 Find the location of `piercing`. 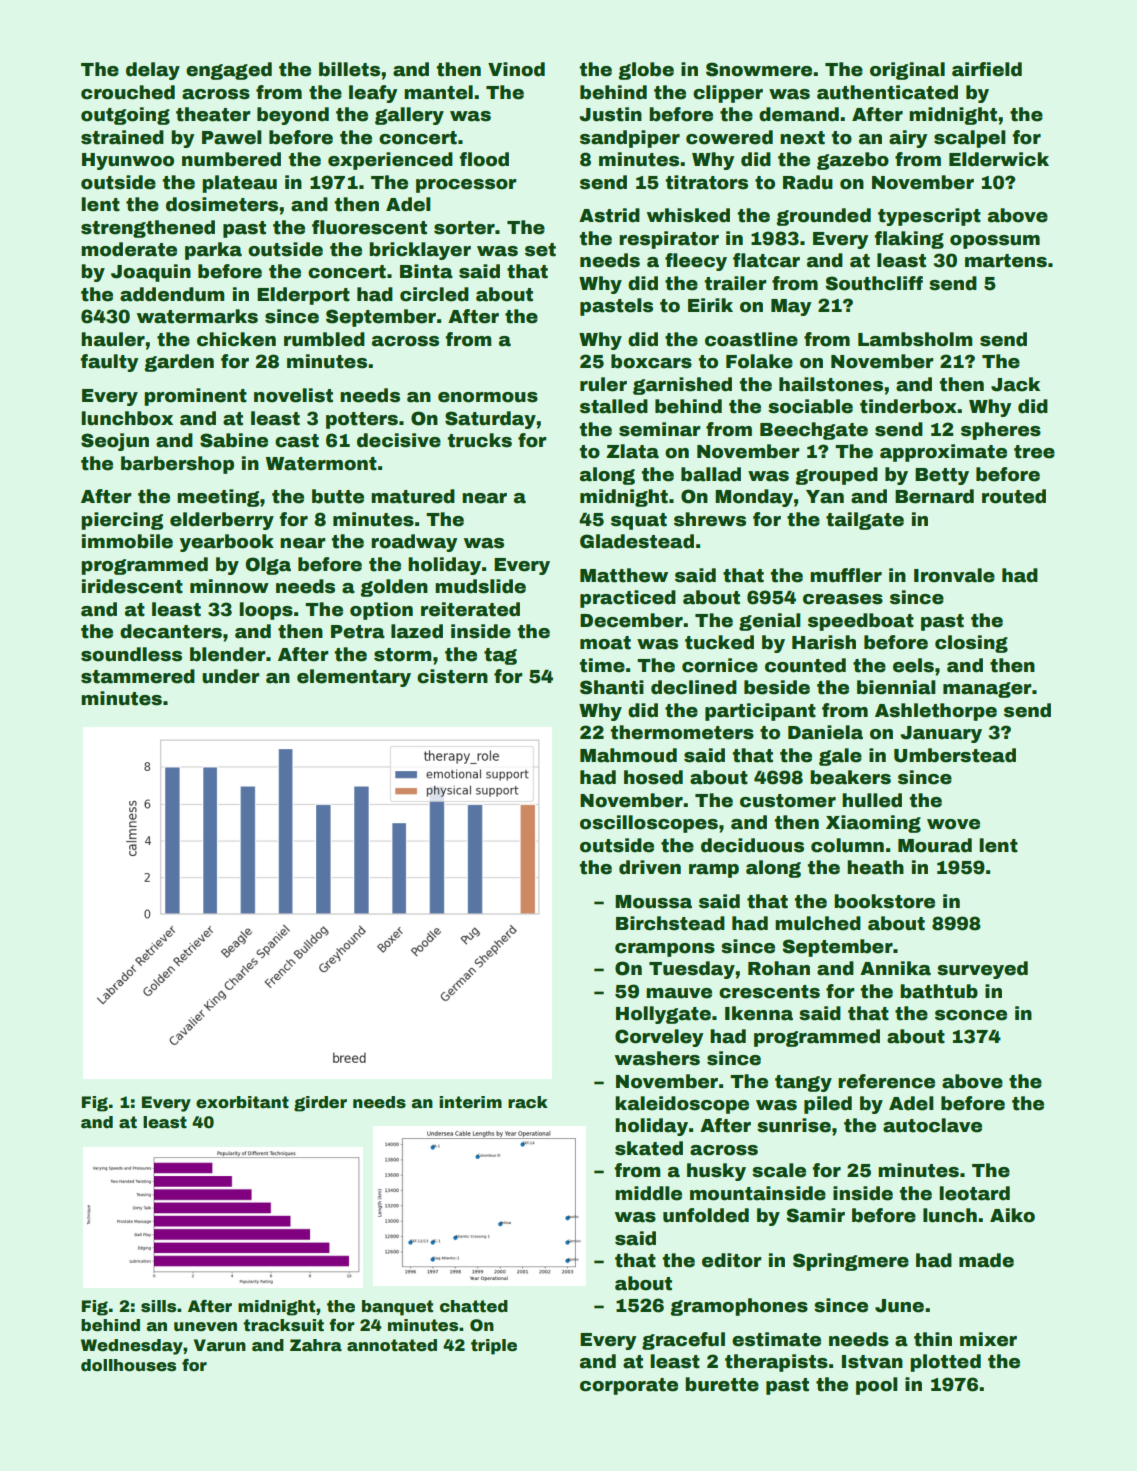

piercing is located at coordinates (122, 521).
